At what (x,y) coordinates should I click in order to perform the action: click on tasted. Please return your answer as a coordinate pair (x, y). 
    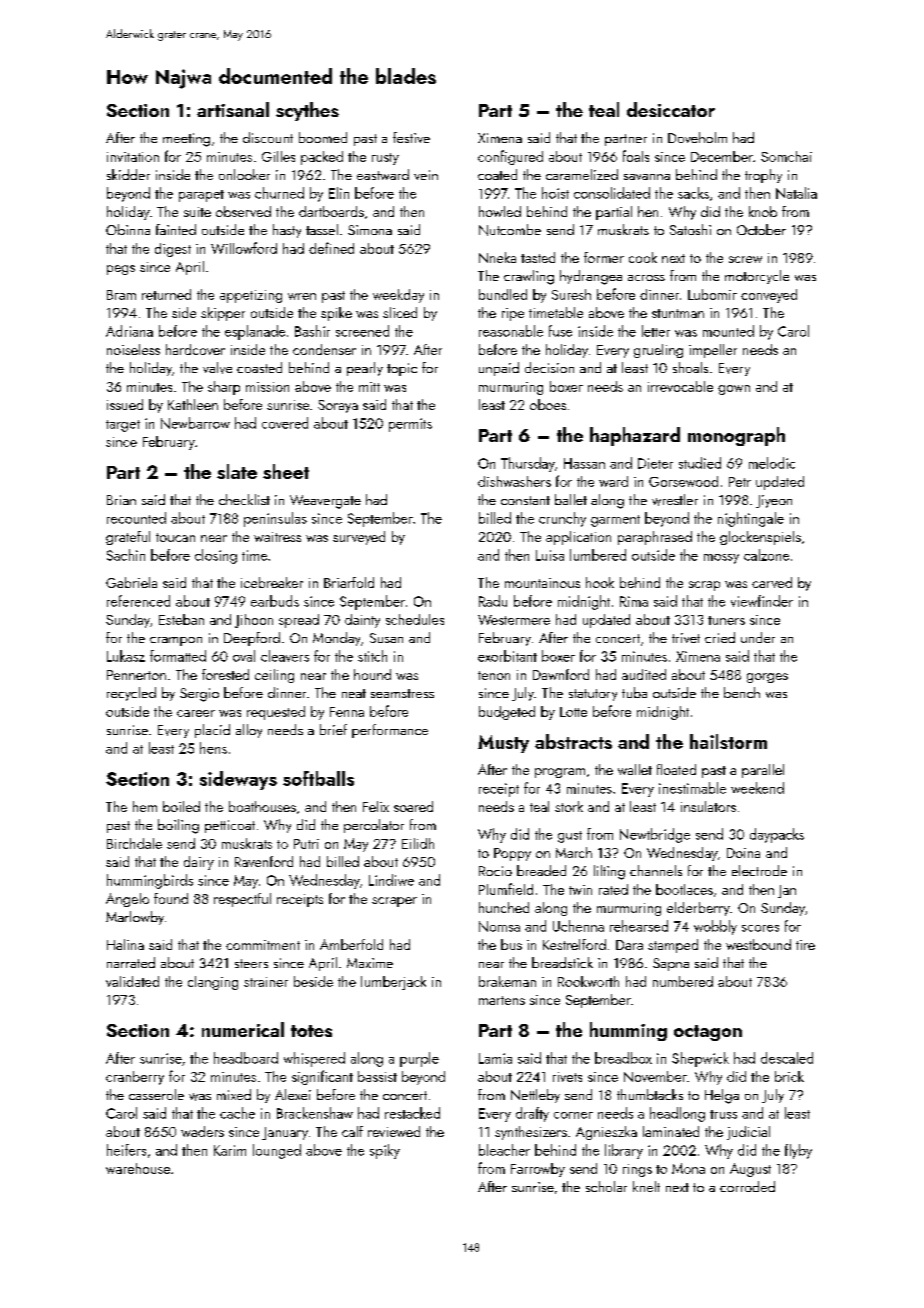
    Looking at the image, I should click on (538, 257).
